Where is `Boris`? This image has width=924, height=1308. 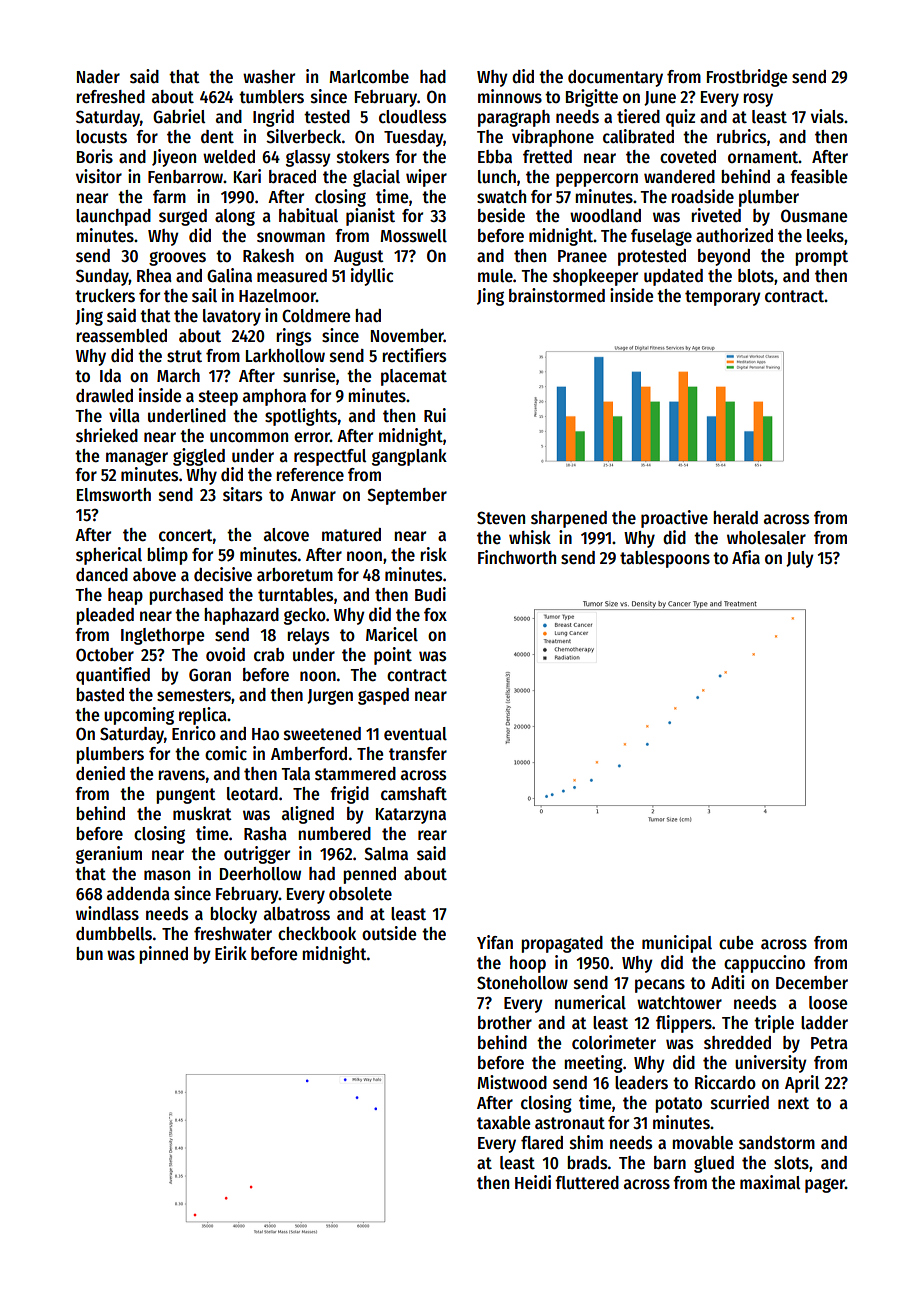
Boris is located at coordinates (95, 156).
